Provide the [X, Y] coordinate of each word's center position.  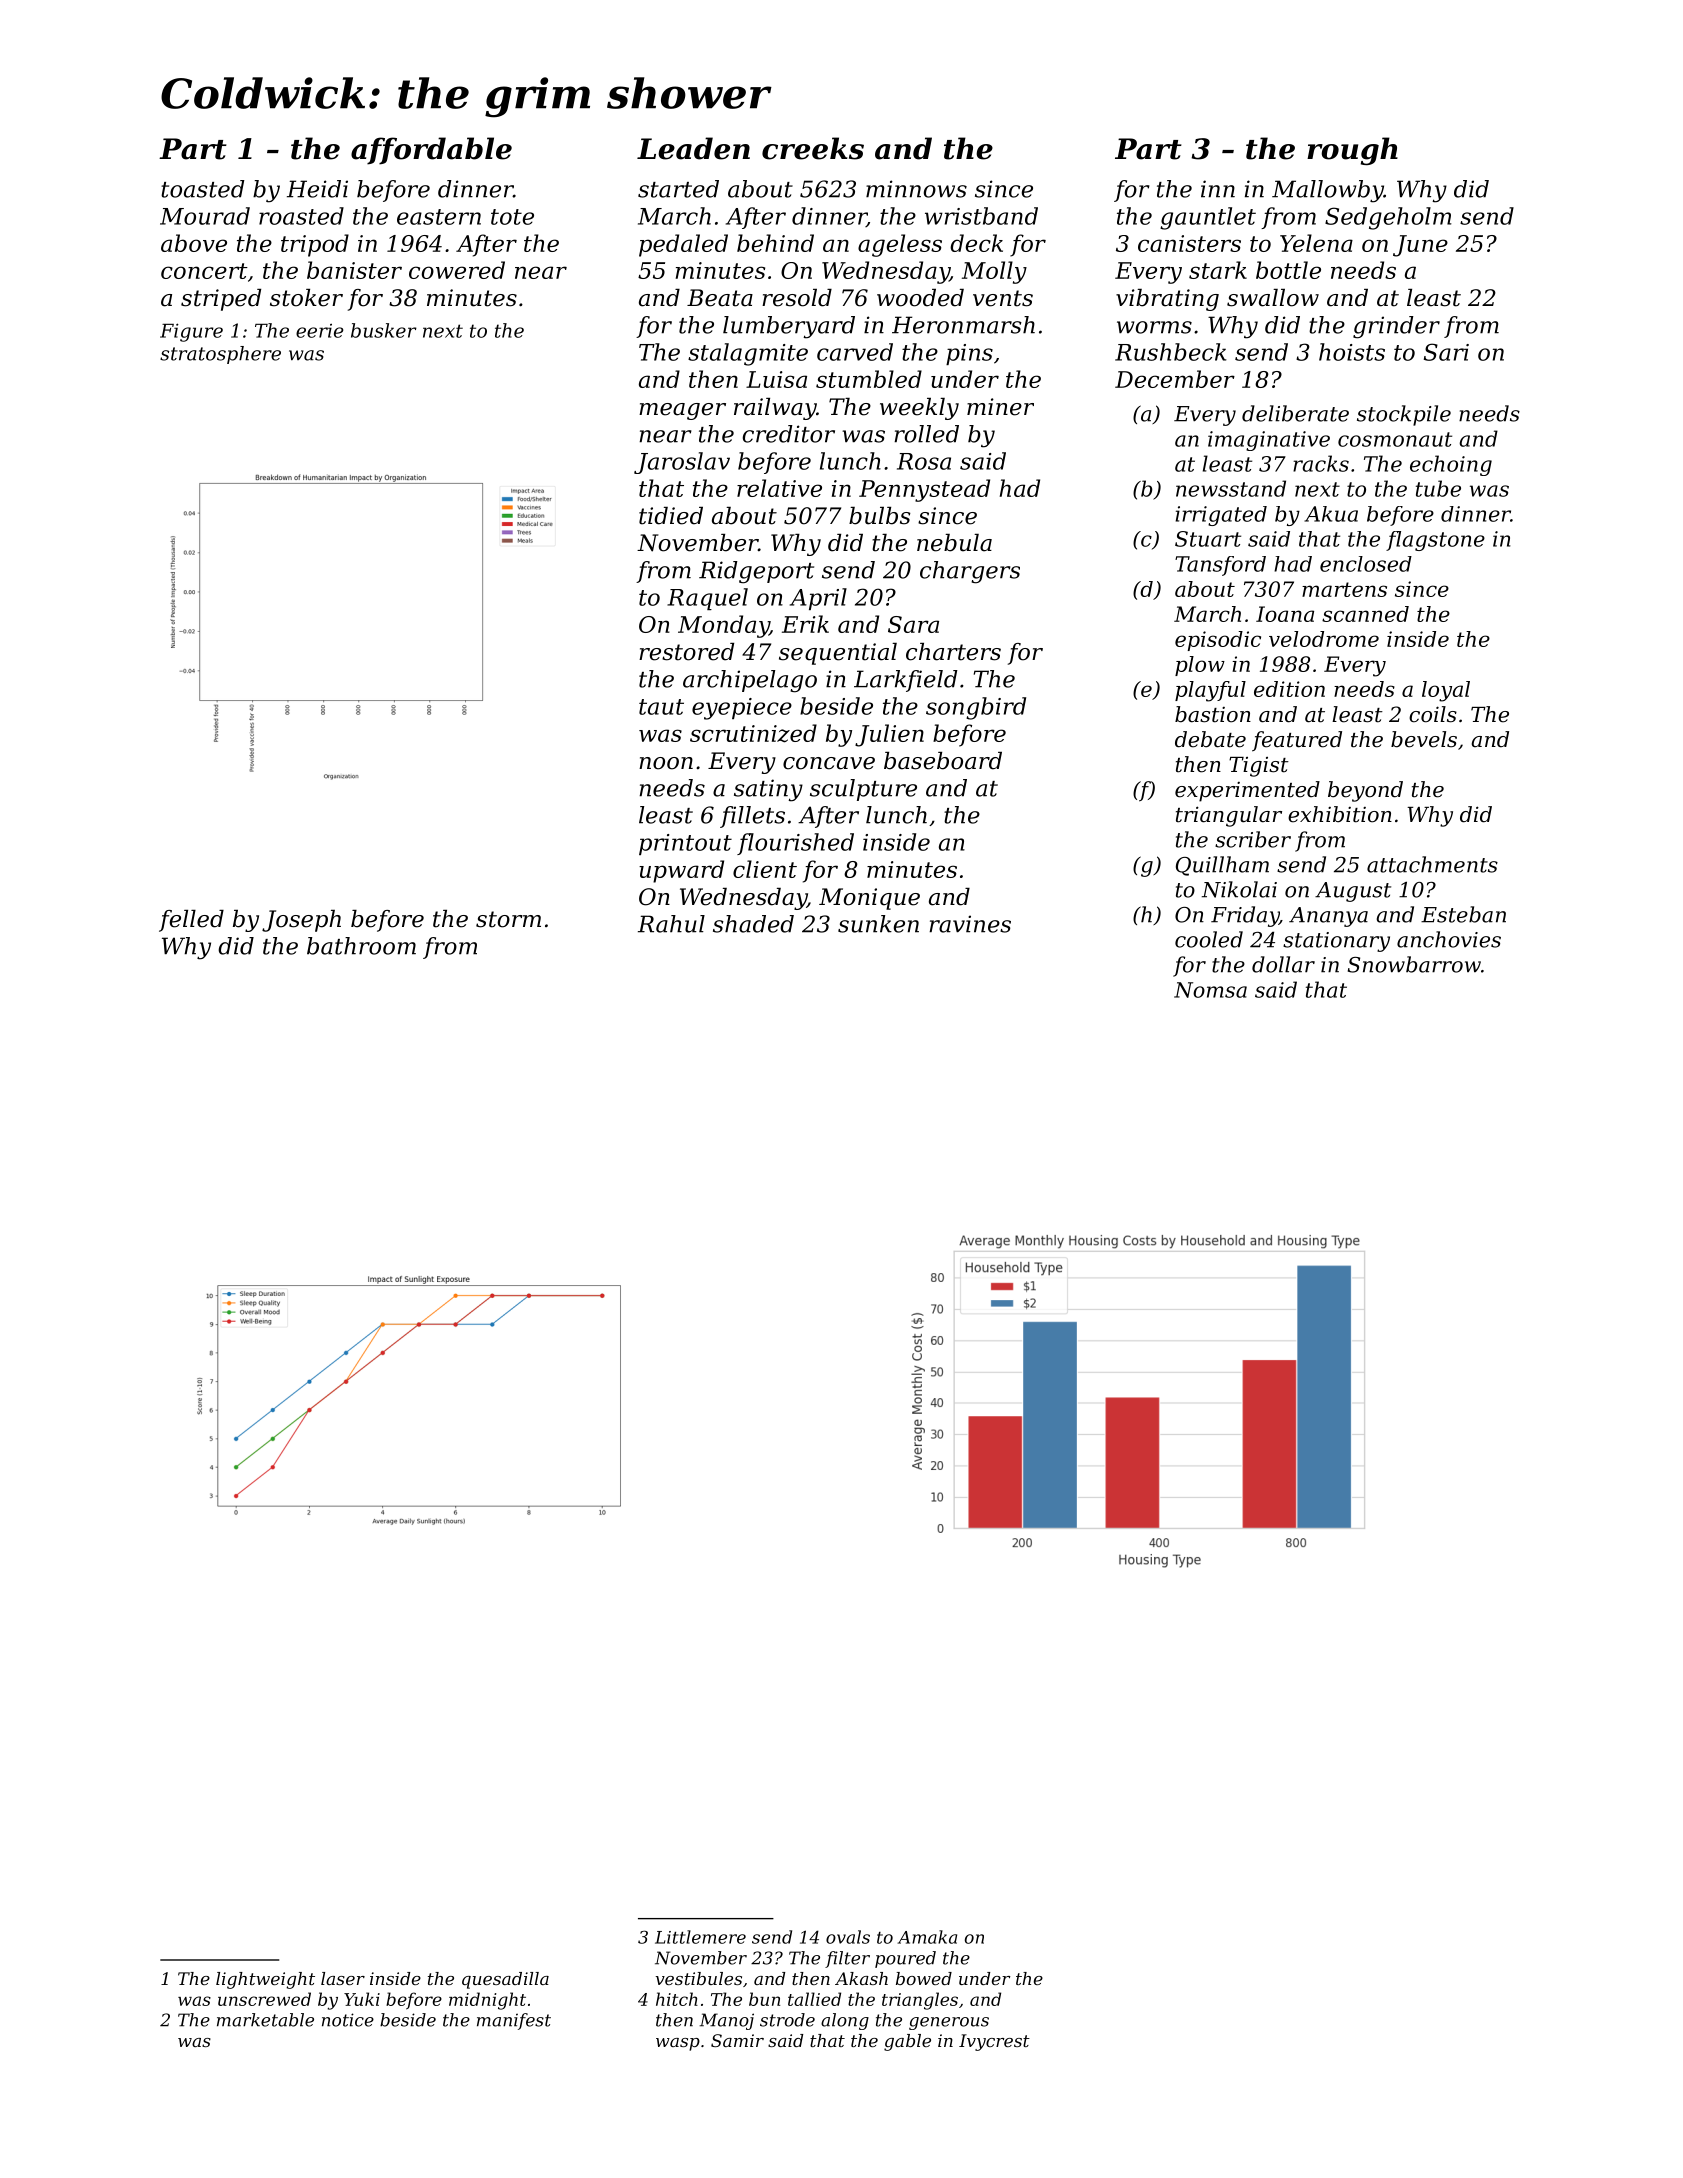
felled [191, 921]
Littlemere [700, 1937]
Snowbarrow [1414, 964]
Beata [720, 298]
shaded [753, 924]
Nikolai [1239, 889]
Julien [889, 735]
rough [1352, 151]
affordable [431, 151]
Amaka [927, 1937]
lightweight [265, 1980]
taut [661, 707]
